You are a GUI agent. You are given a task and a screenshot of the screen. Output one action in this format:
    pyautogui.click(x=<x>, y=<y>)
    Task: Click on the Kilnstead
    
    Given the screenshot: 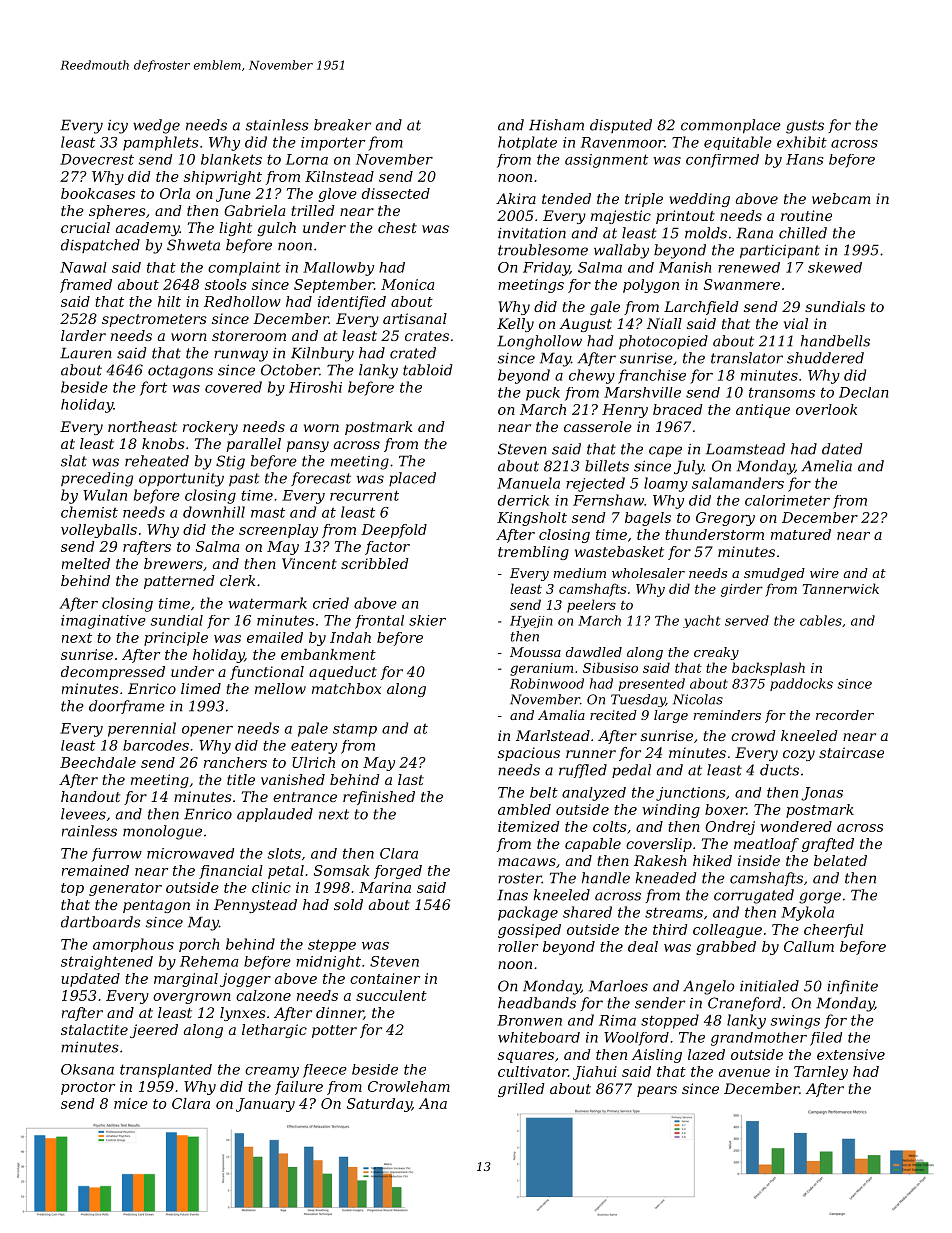 What is the action you would take?
    pyautogui.click(x=339, y=176)
